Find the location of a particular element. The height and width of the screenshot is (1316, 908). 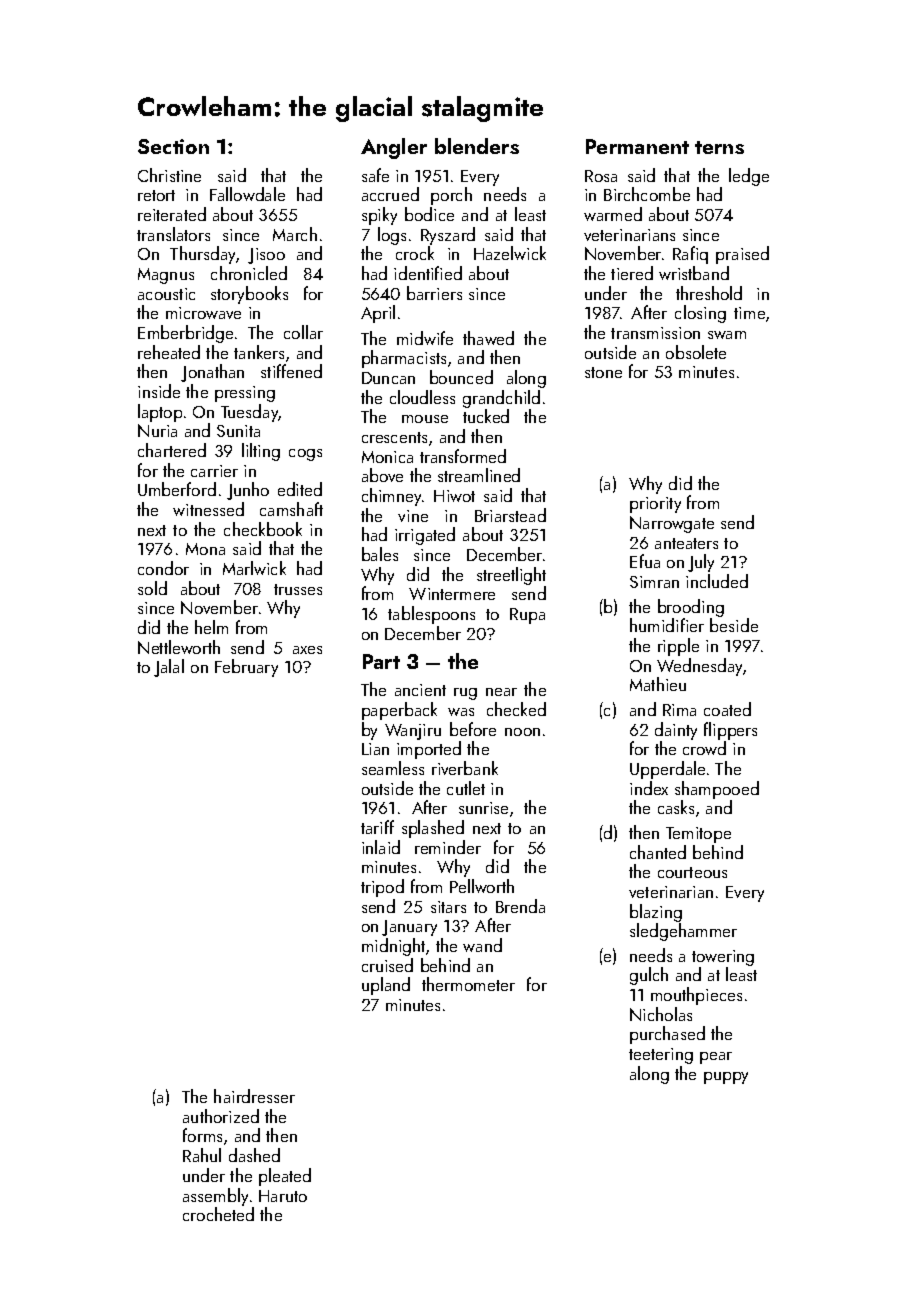

grandchild is located at coordinates (501, 399).
